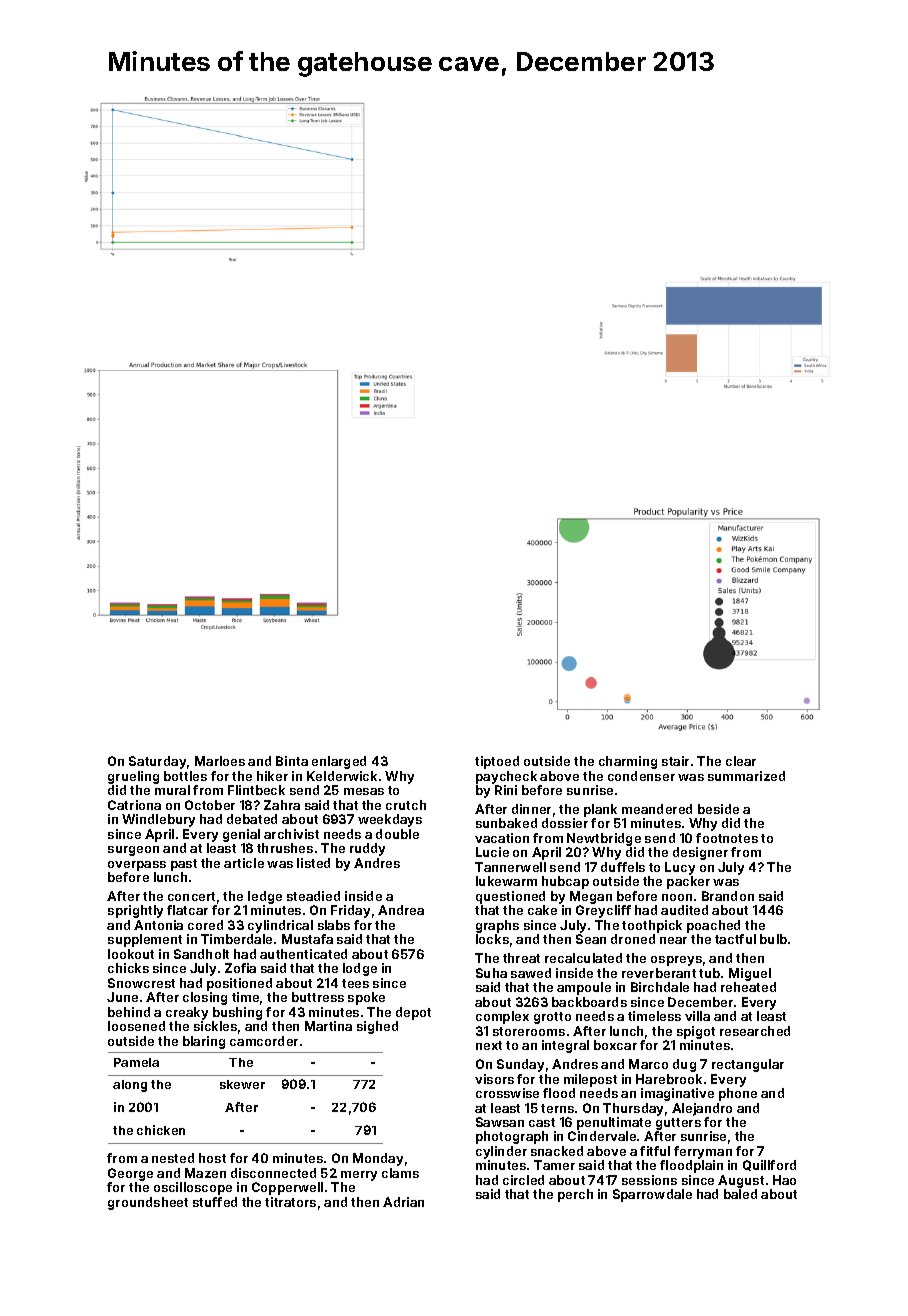 Image resolution: width=908 pixels, height=1316 pixels. I want to click on rectangular, so click(748, 1065).
